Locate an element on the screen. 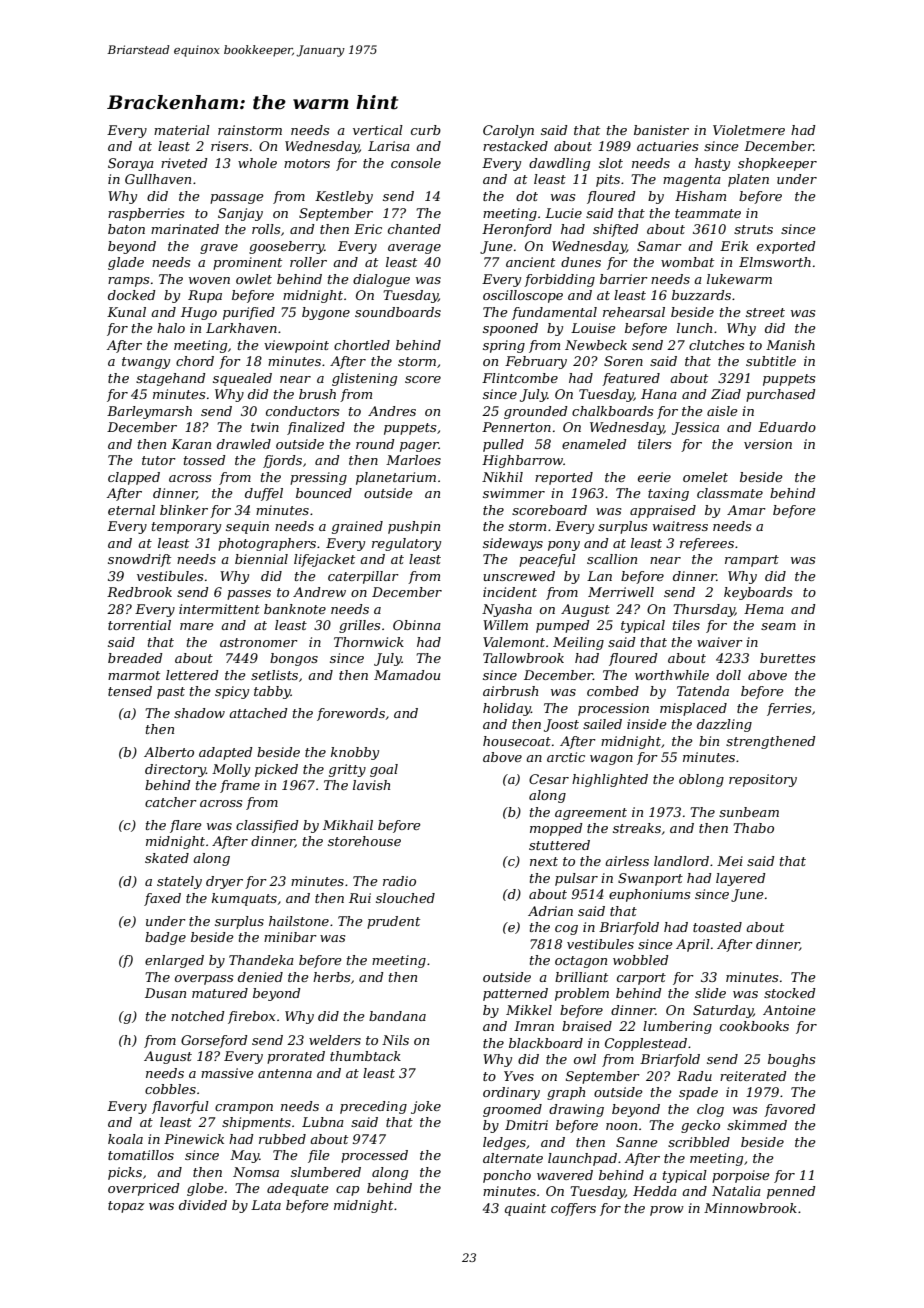 Image resolution: width=924 pixels, height=1308 pixels. risers is located at coordinates (229, 146).
